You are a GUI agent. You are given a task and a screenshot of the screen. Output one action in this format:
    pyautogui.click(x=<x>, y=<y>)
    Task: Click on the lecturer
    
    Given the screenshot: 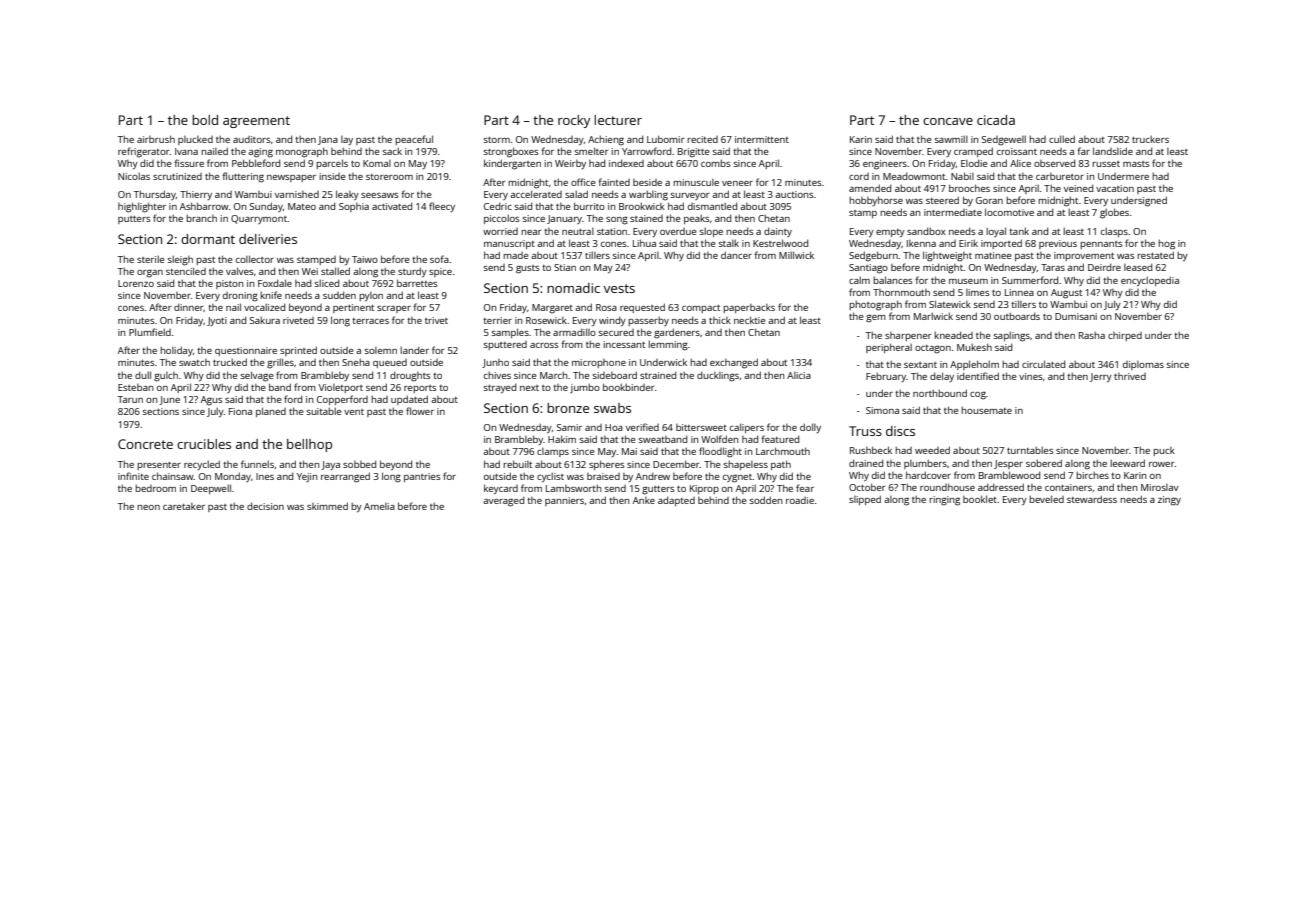 What is the action you would take?
    pyautogui.click(x=618, y=120)
